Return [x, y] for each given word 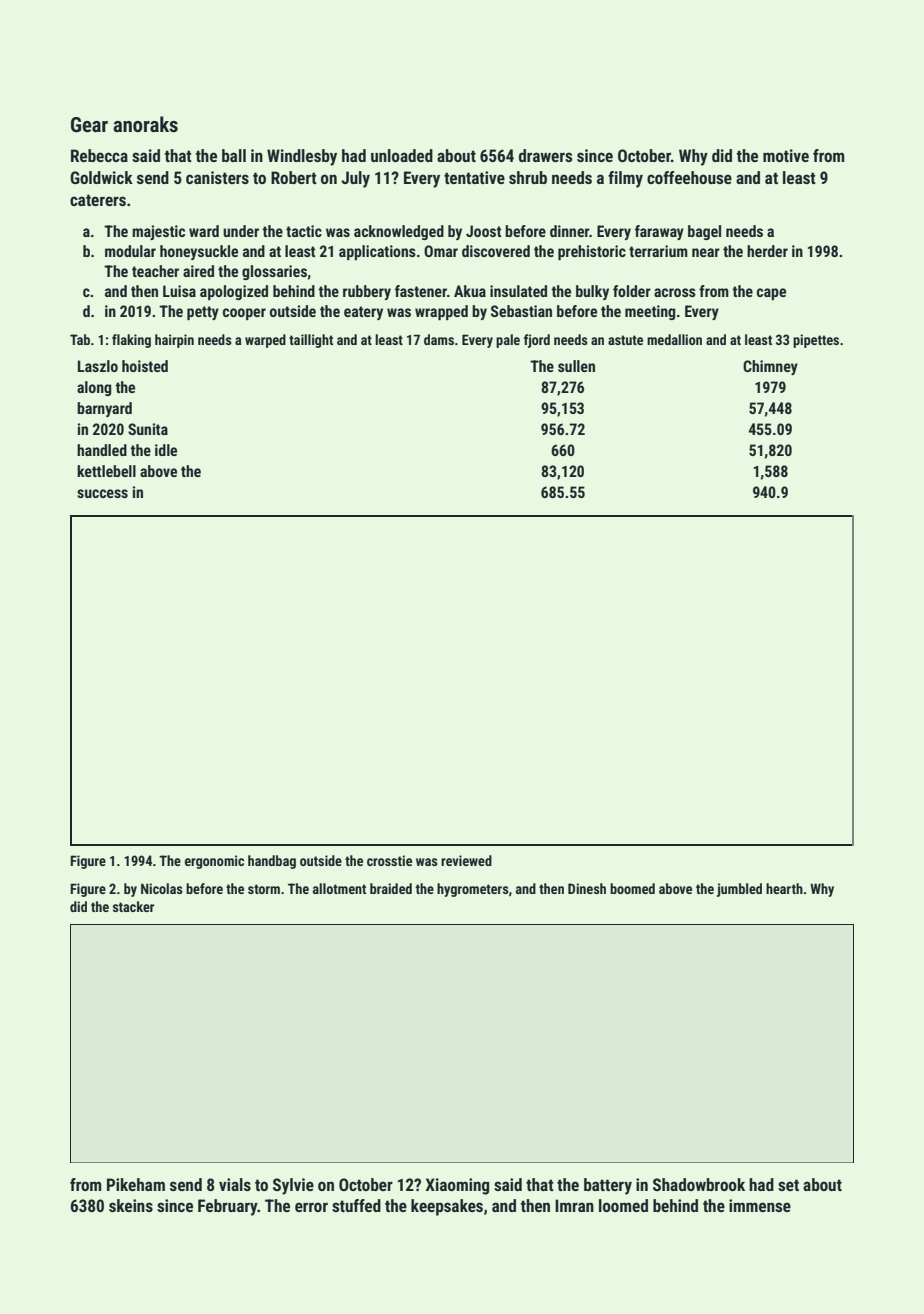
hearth [784, 888]
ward [204, 231]
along [94, 388]
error [311, 1207]
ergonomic [214, 862]
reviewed [466, 860]
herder [767, 251]
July [355, 179]
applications [377, 252]
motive [786, 155]
